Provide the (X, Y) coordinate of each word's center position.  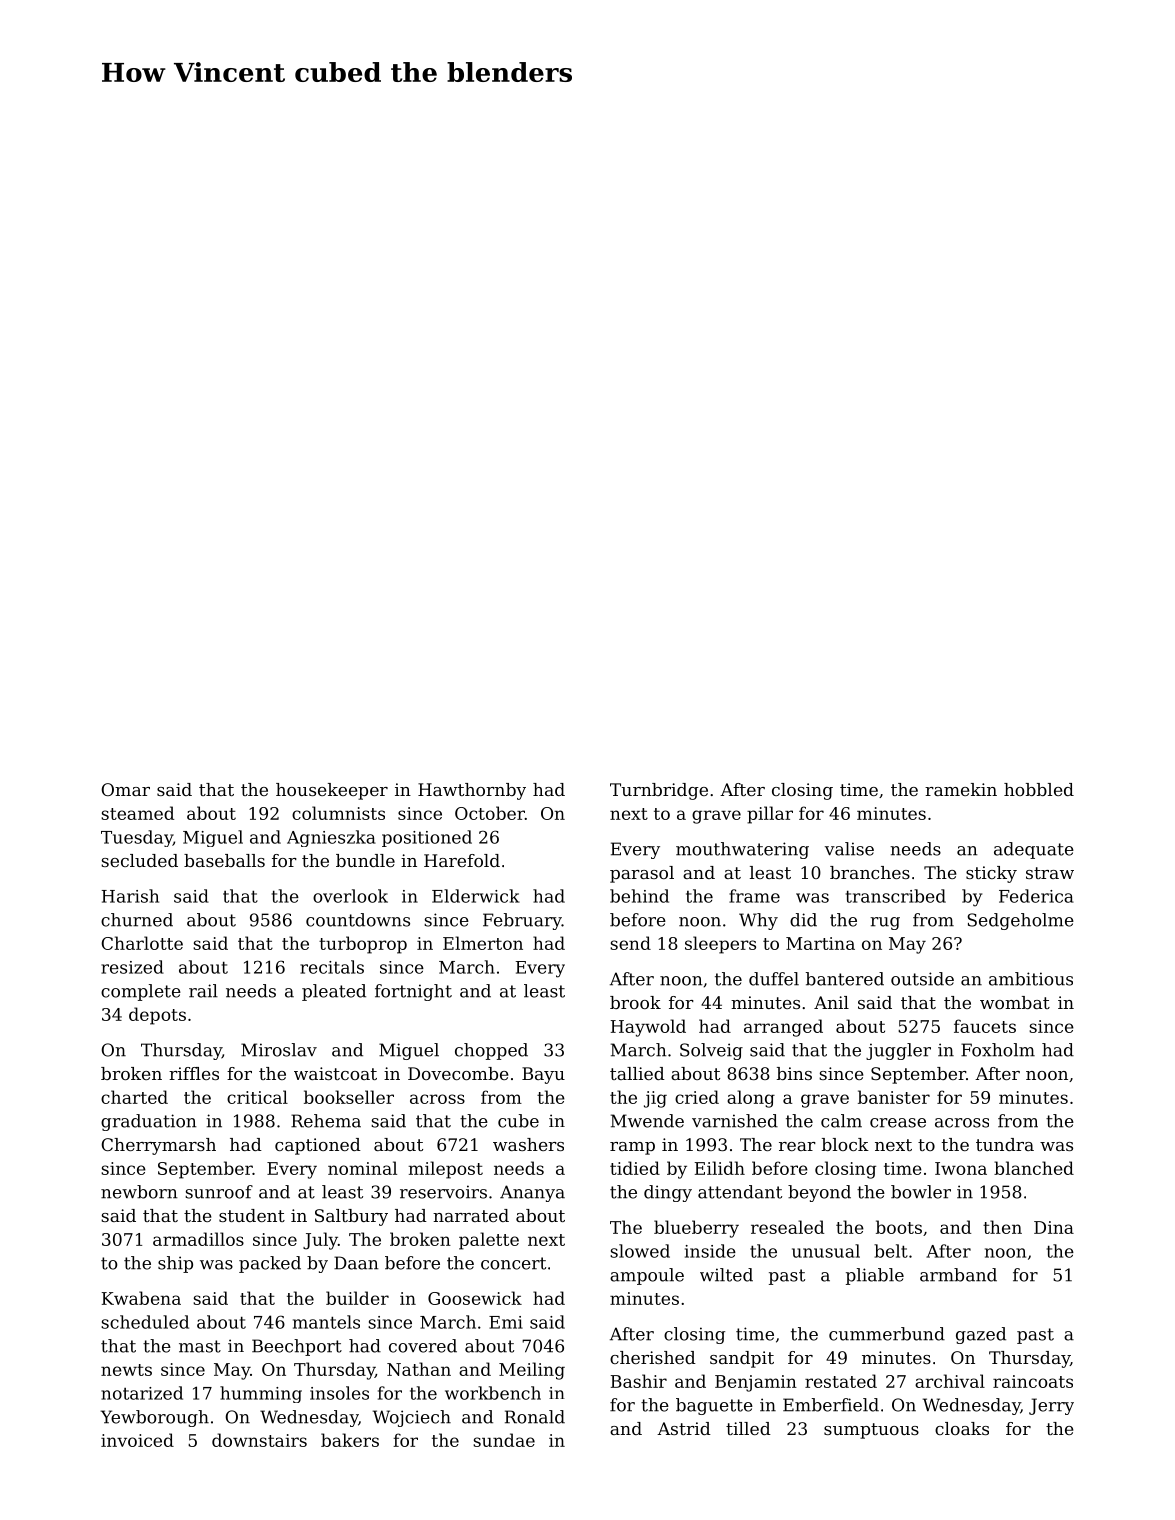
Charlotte (142, 943)
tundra (1005, 1144)
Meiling (532, 1371)
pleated (334, 992)
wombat (1015, 1002)
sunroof (219, 1192)
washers (528, 1144)
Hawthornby (472, 791)
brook (635, 1002)
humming (261, 1394)
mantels (326, 1322)
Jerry (1051, 1406)
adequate (1034, 850)
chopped (491, 1051)
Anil (831, 1002)
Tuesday (137, 838)
